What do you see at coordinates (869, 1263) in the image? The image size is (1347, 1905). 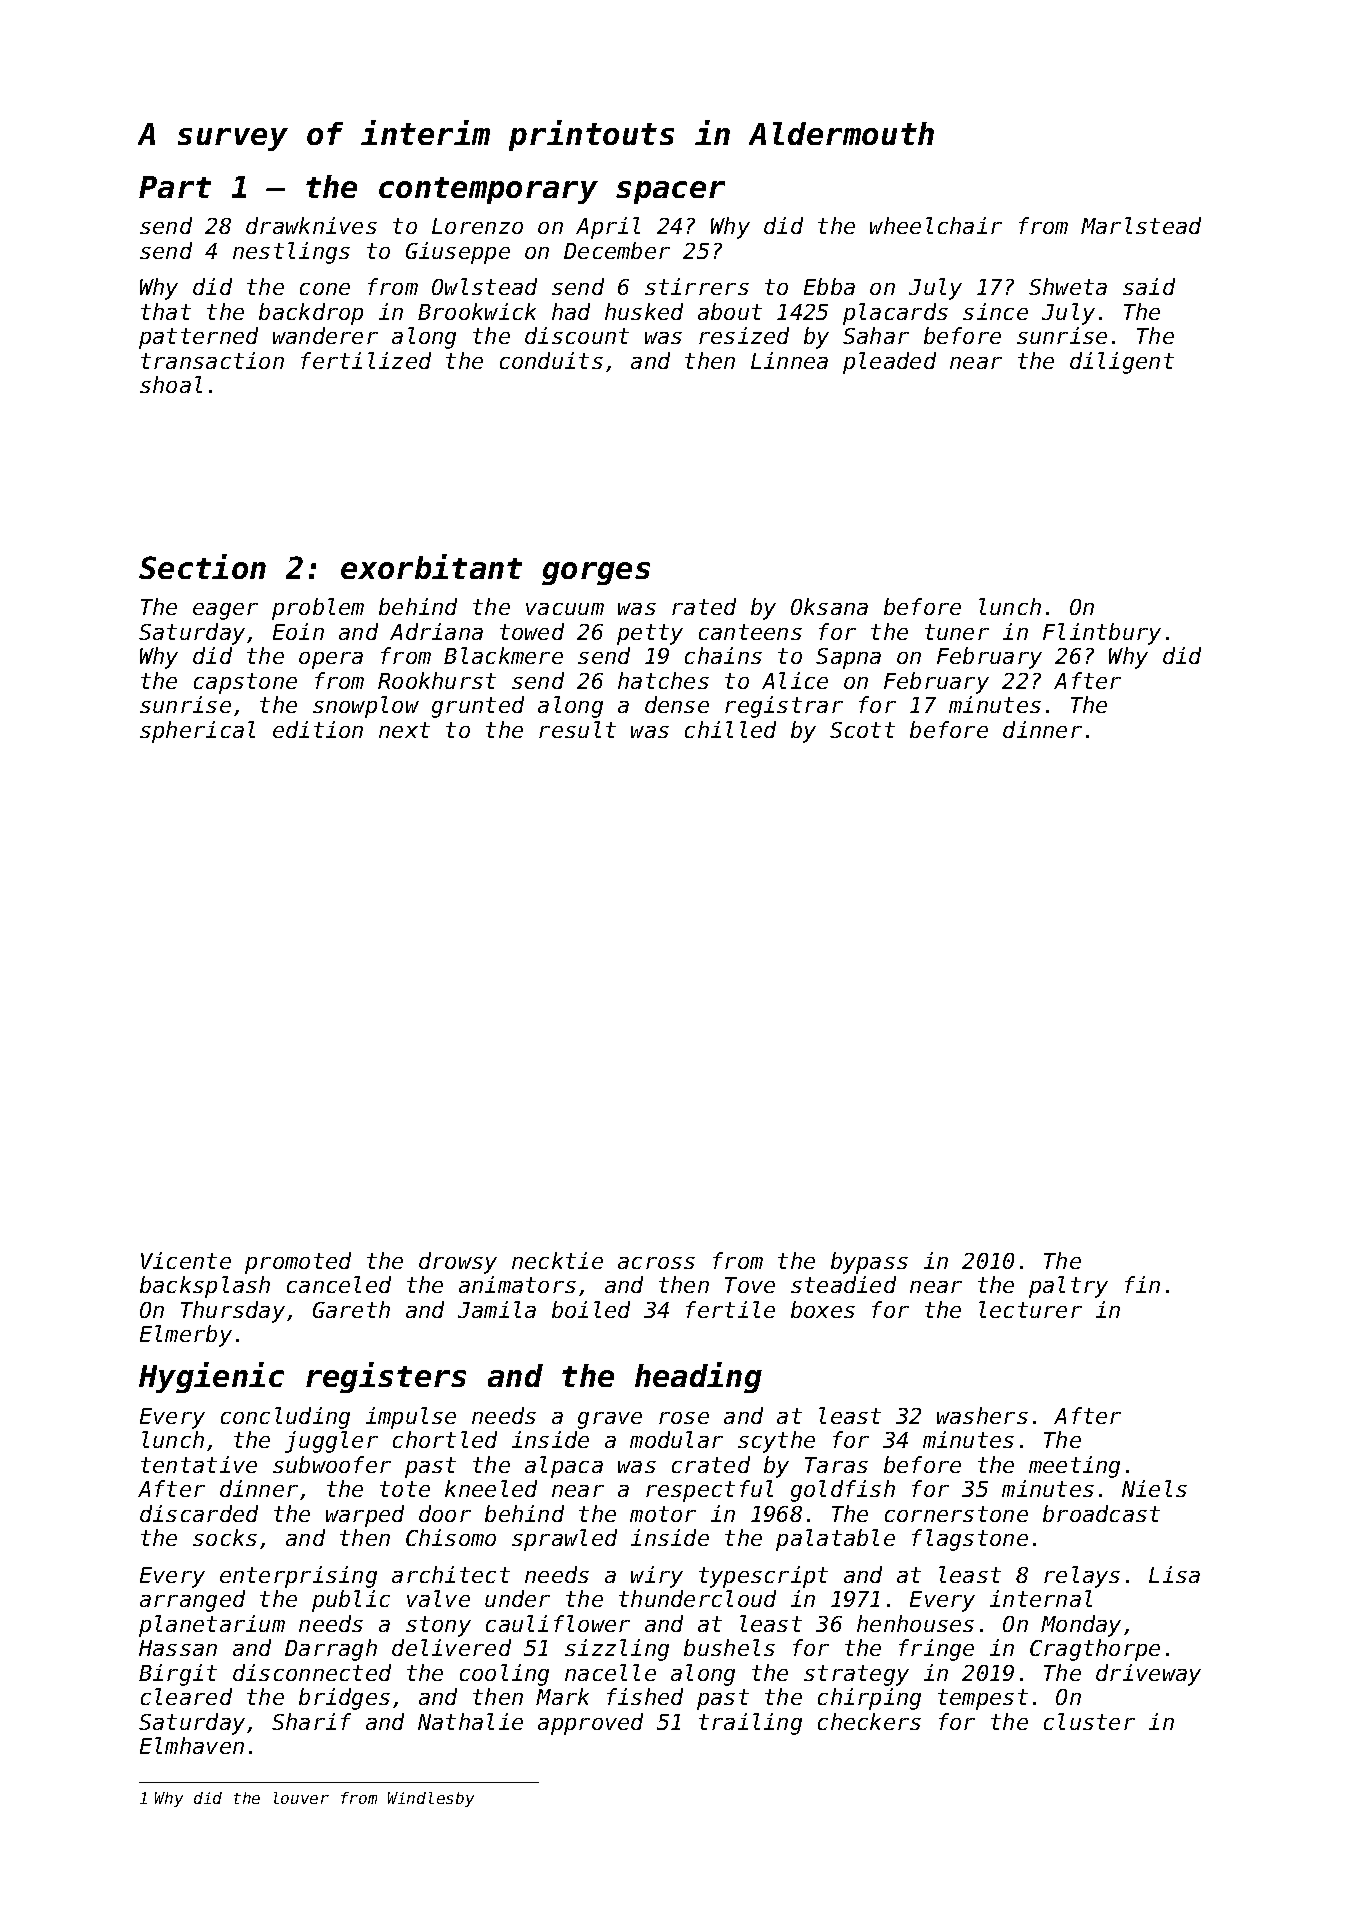 I see `bypass` at bounding box center [869, 1263].
